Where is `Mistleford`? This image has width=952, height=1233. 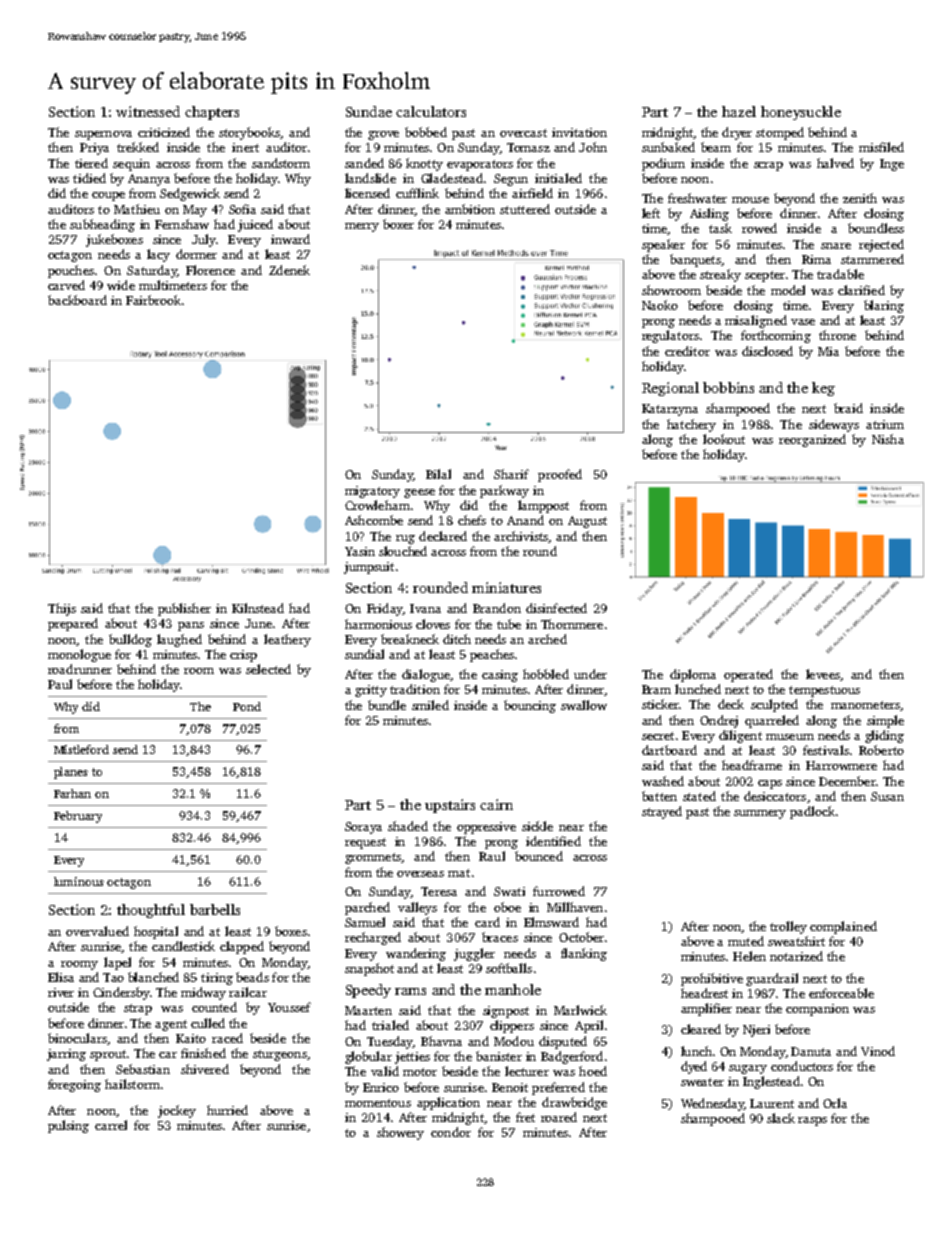 Mistleford is located at coordinates (81, 749).
